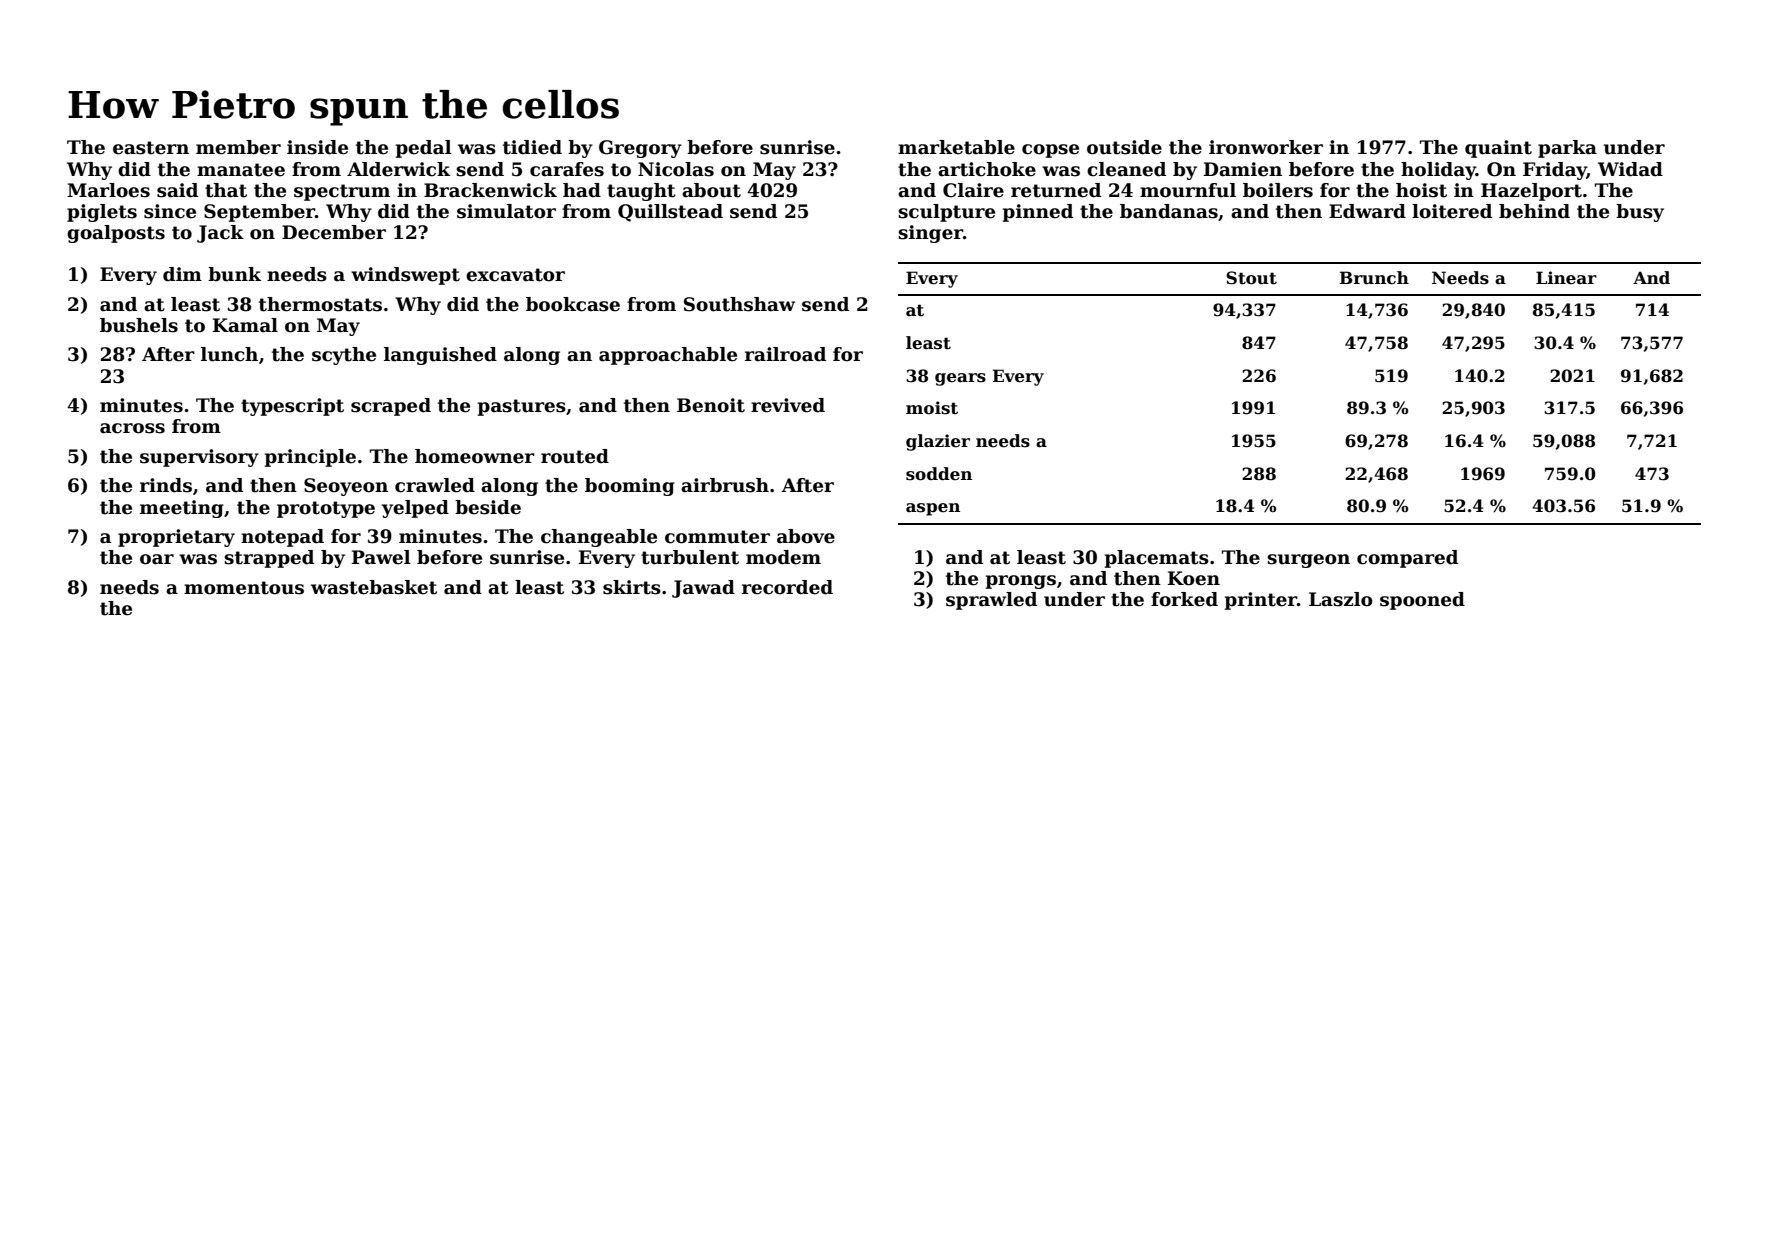 This screenshot has height=1250, width=1768. Describe the element at coordinates (939, 474) in the screenshot. I see `sodden` at that location.
